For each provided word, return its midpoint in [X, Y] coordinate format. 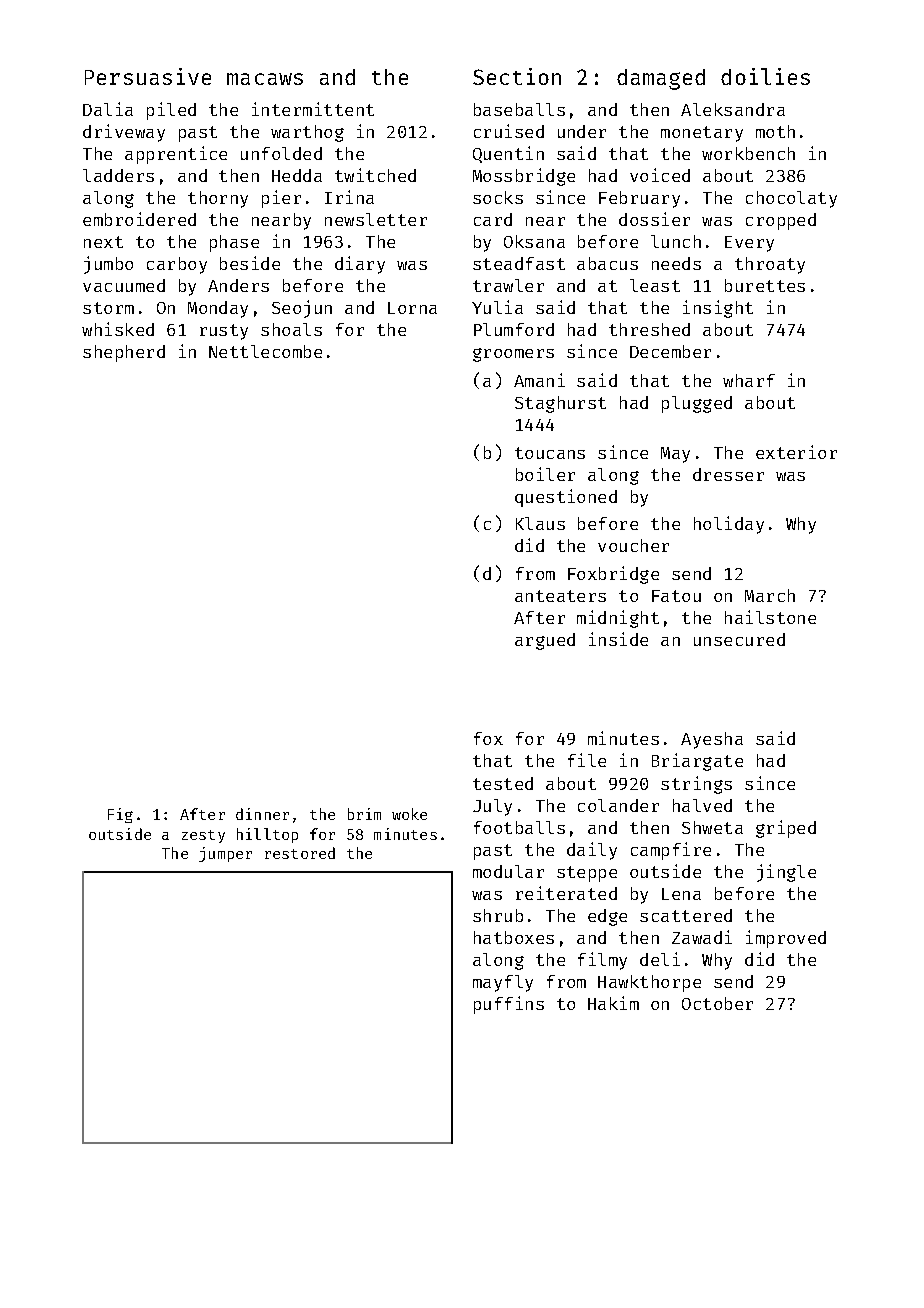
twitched [375, 175]
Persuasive [148, 76]
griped [786, 829]
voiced [660, 175]
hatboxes [514, 937]
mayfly [503, 983]
